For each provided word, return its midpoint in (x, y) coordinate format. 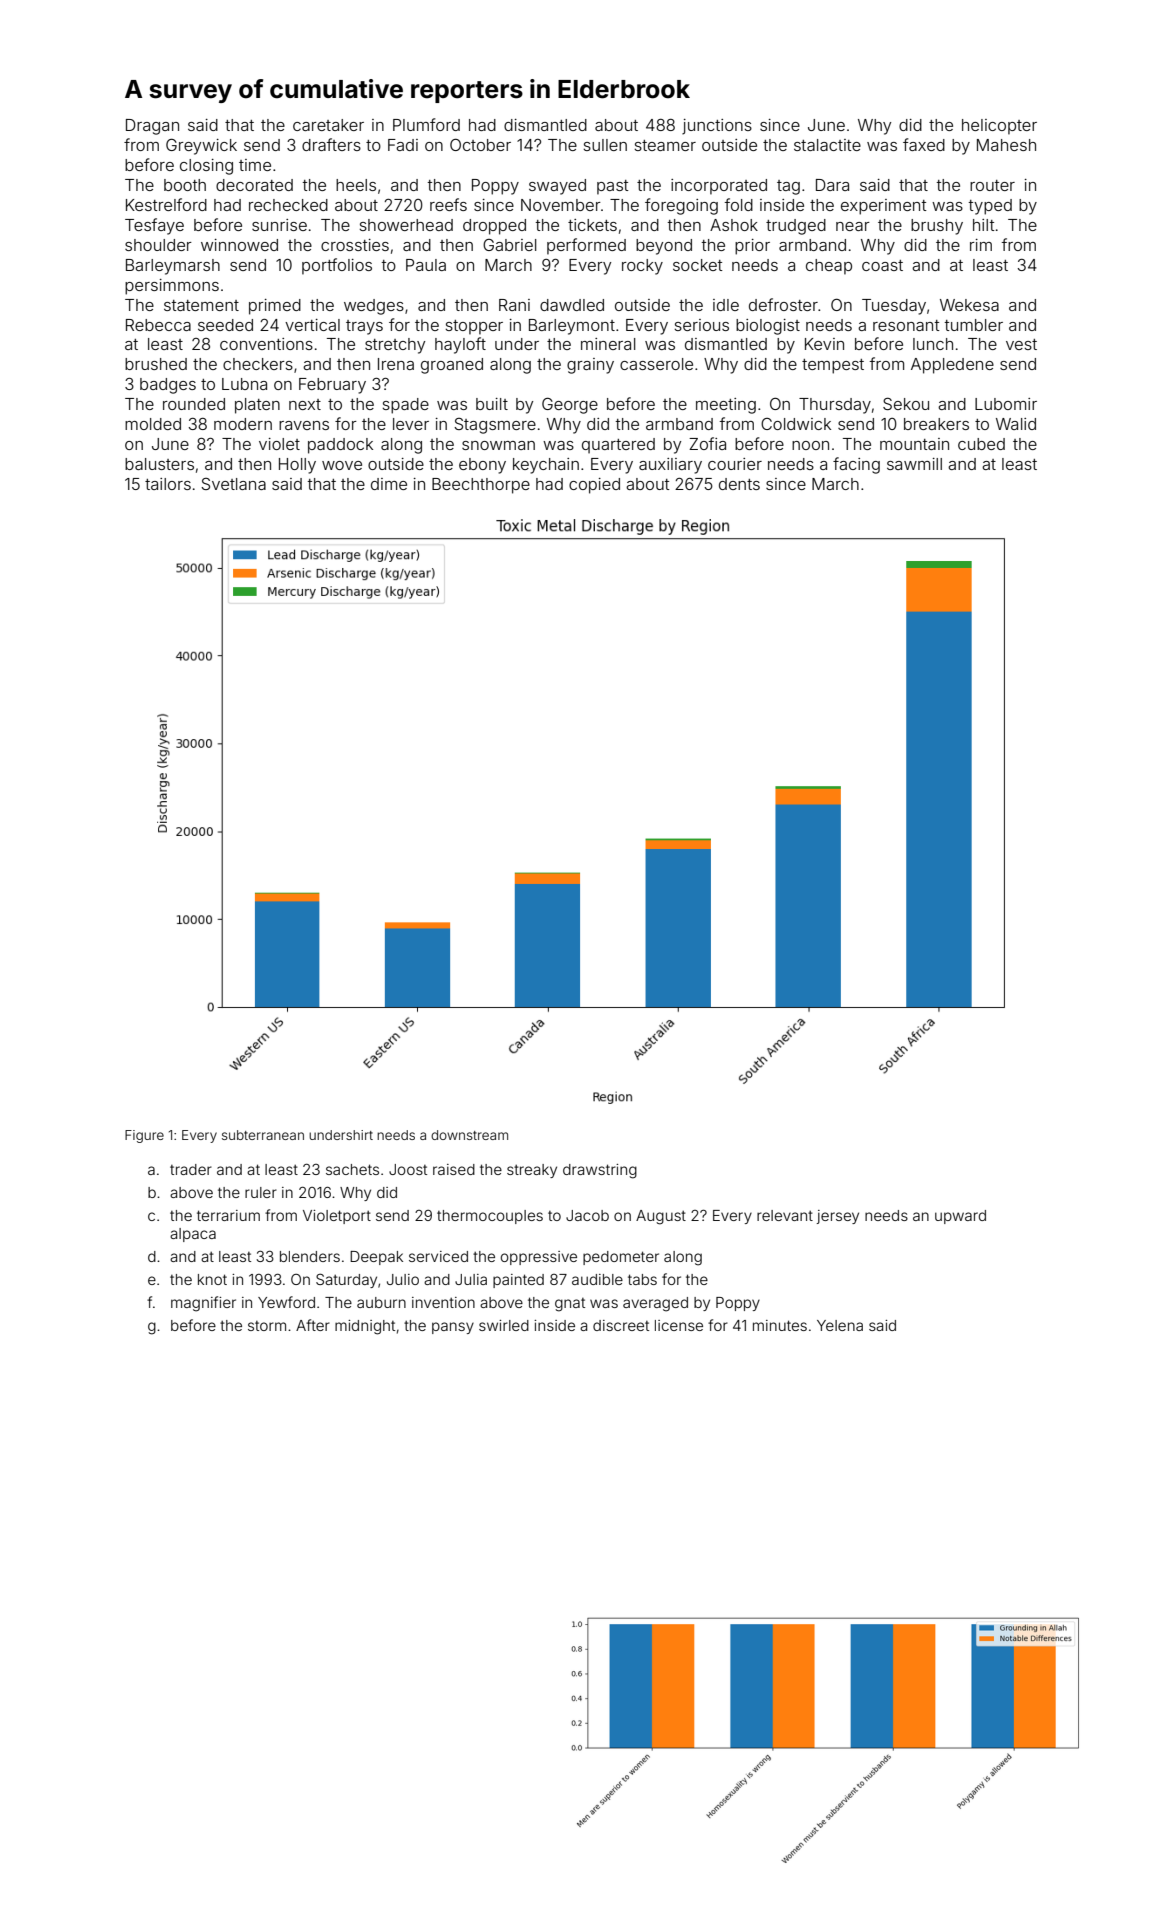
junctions (717, 127)
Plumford (426, 124)
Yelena (840, 1325)
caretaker (328, 125)
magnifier (203, 1304)
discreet (621, 1325)
